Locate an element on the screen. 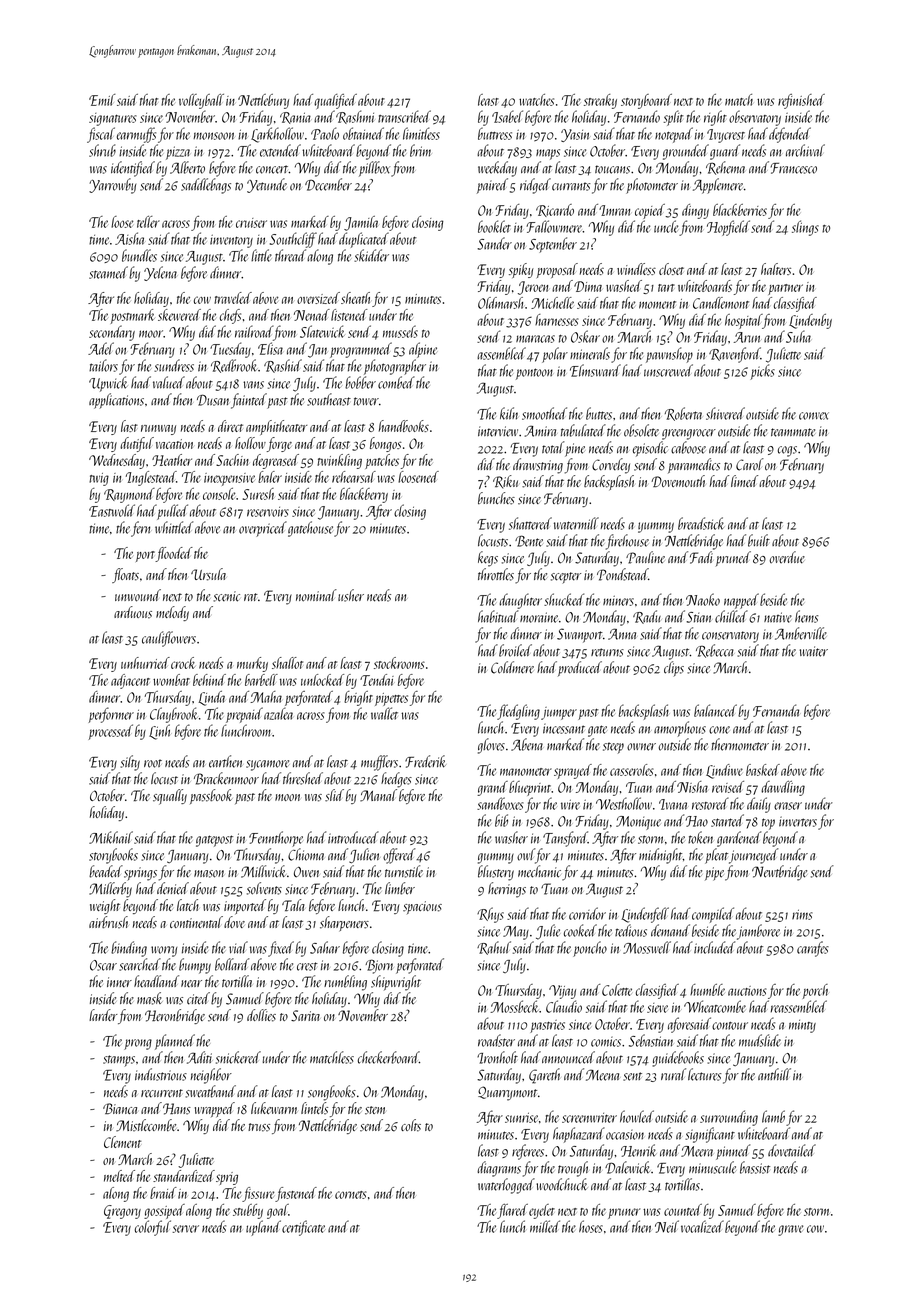 The height and width of the screenshot is (1308, 924). usher is located at coordinates (351, 595).
